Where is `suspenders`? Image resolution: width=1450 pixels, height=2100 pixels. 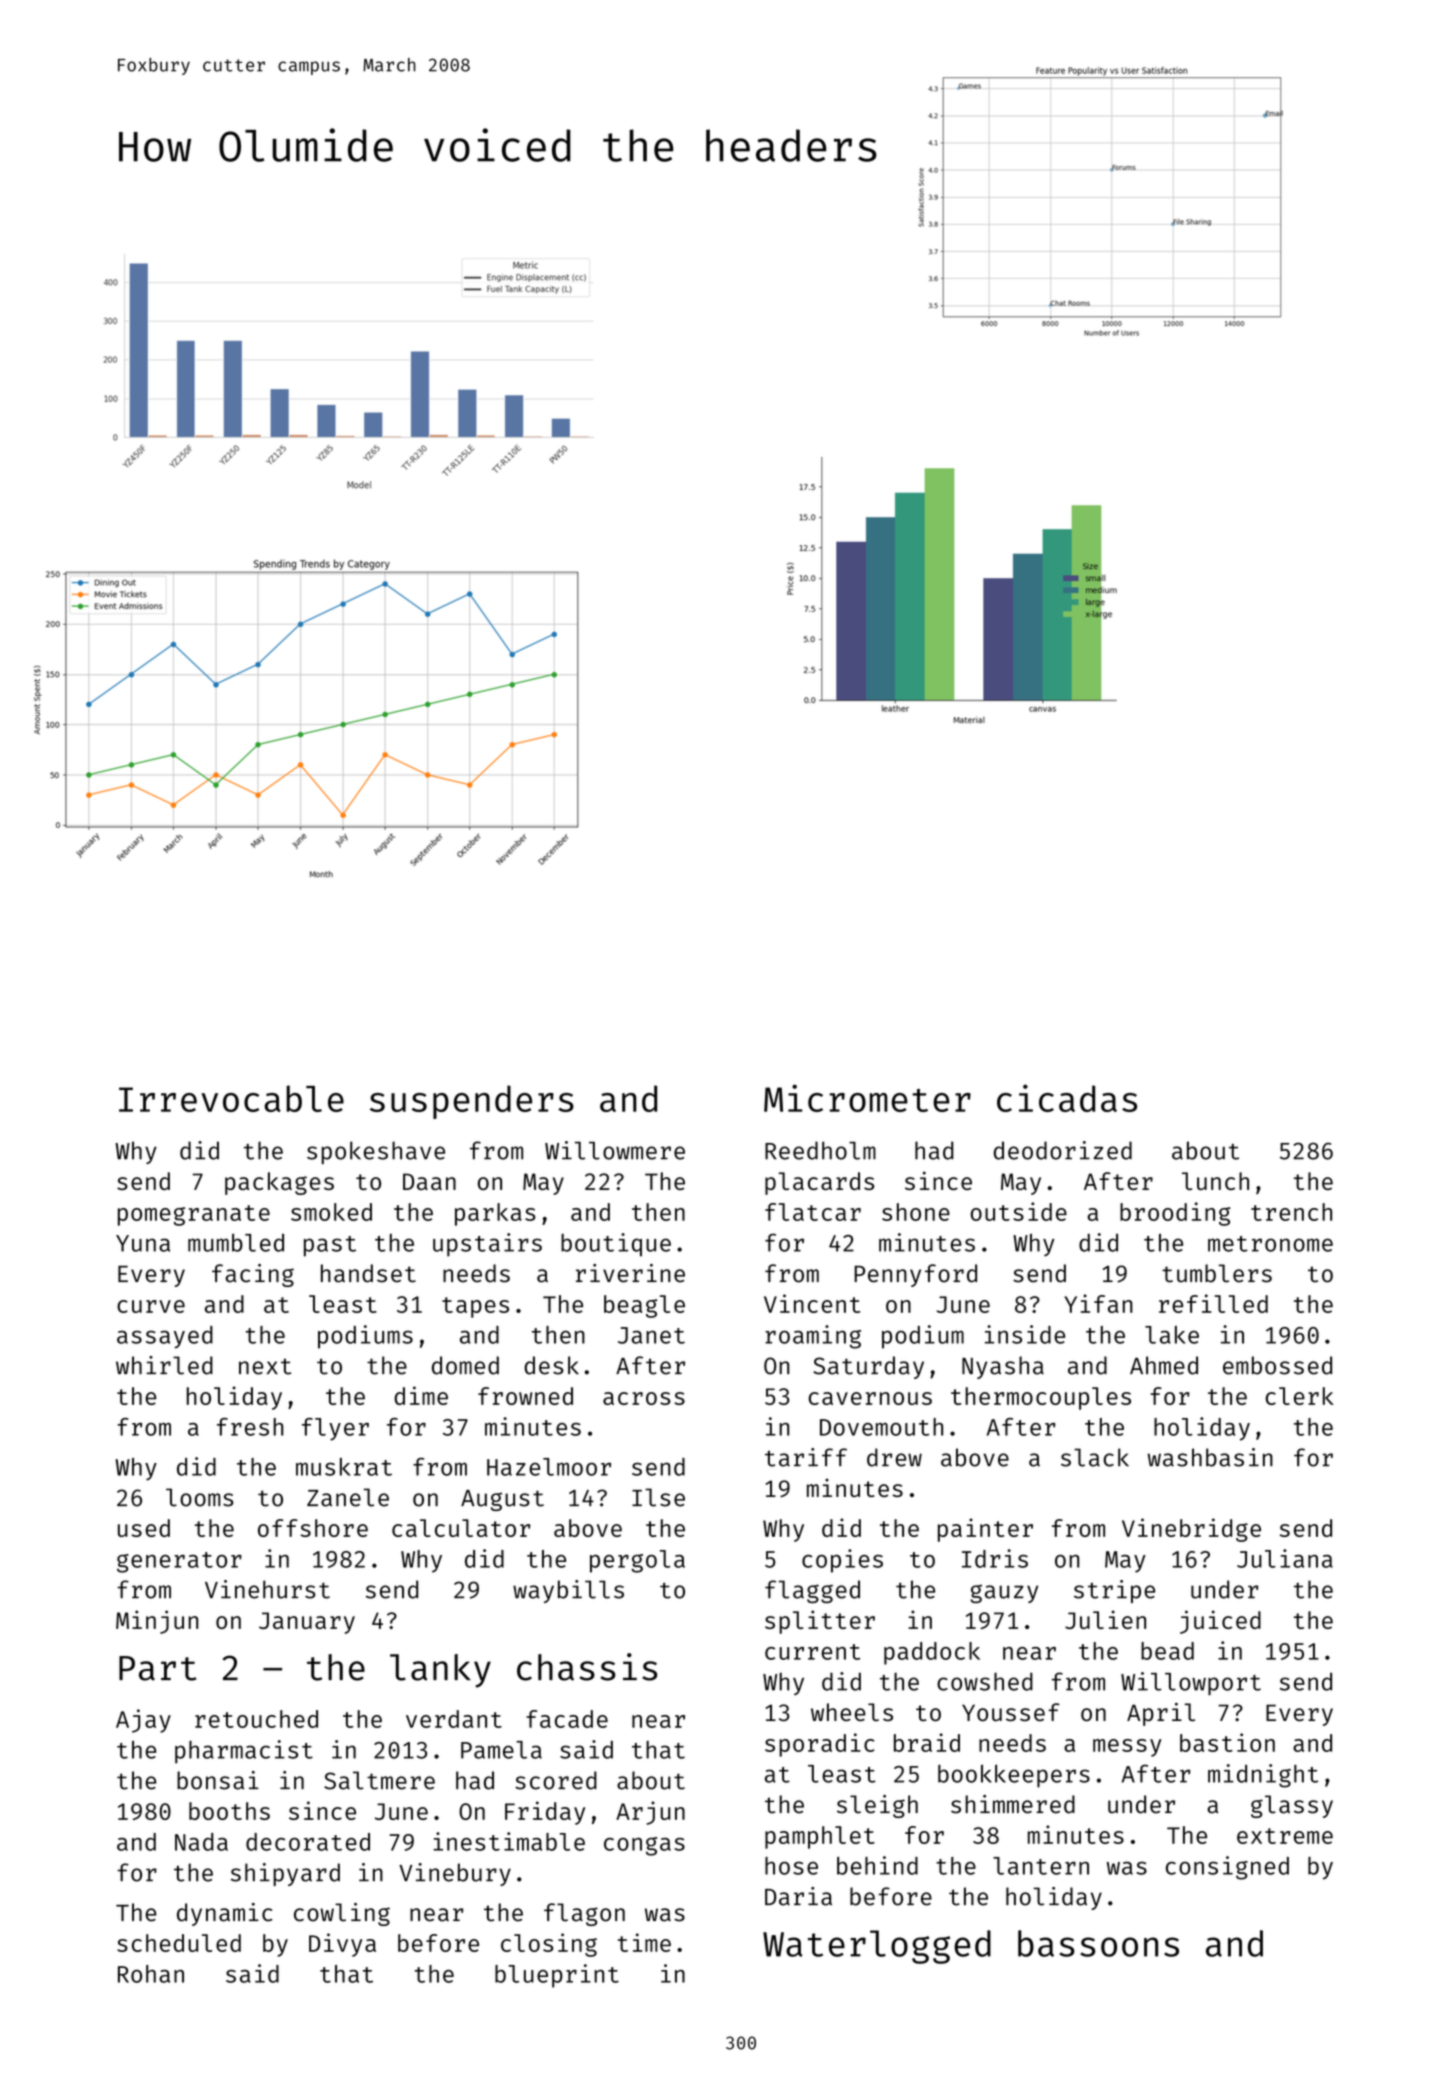
suspenders is located at coordinates (472, 1102).
